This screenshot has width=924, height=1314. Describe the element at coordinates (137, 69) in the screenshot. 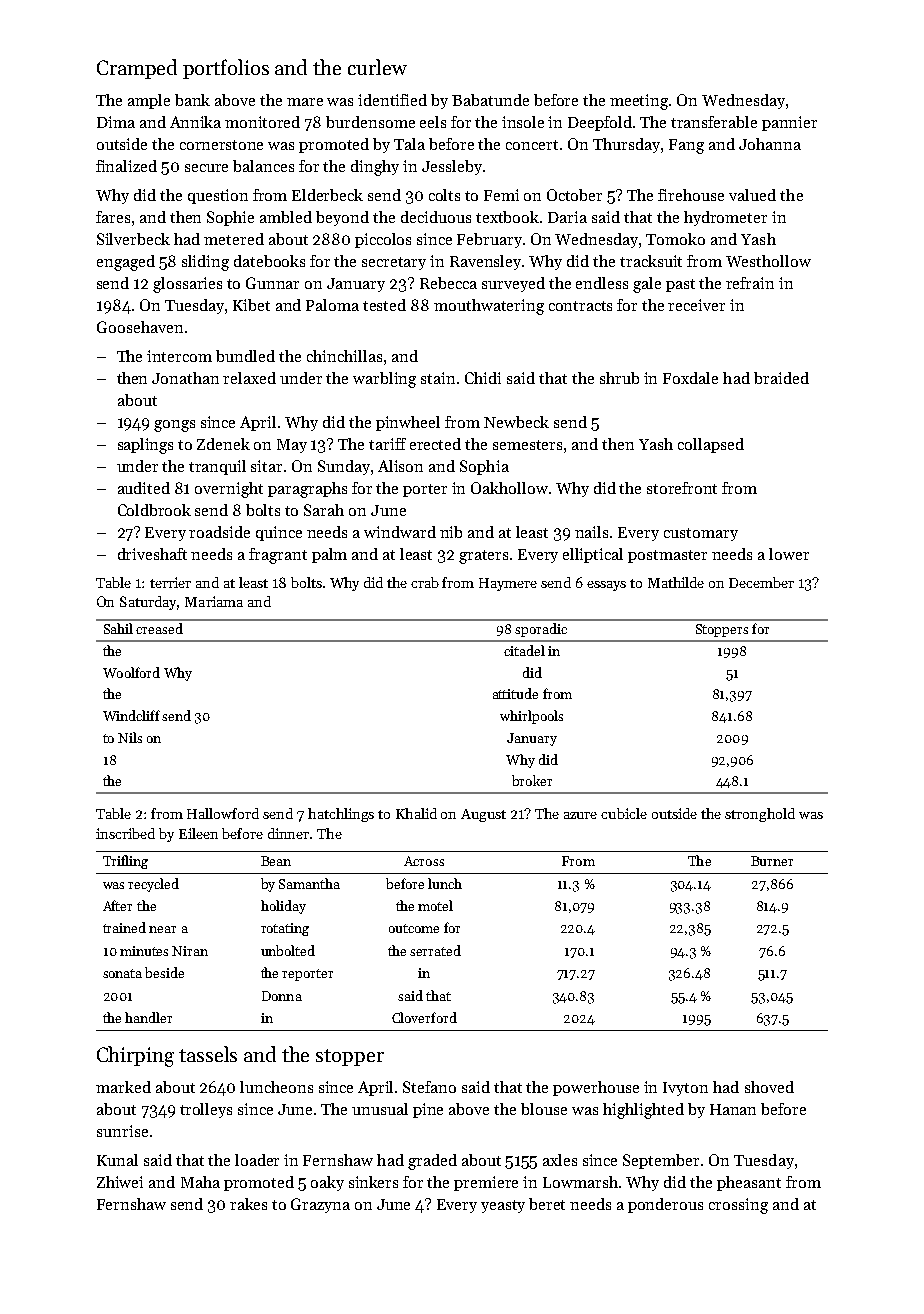

I see `Cramped` at that location.
